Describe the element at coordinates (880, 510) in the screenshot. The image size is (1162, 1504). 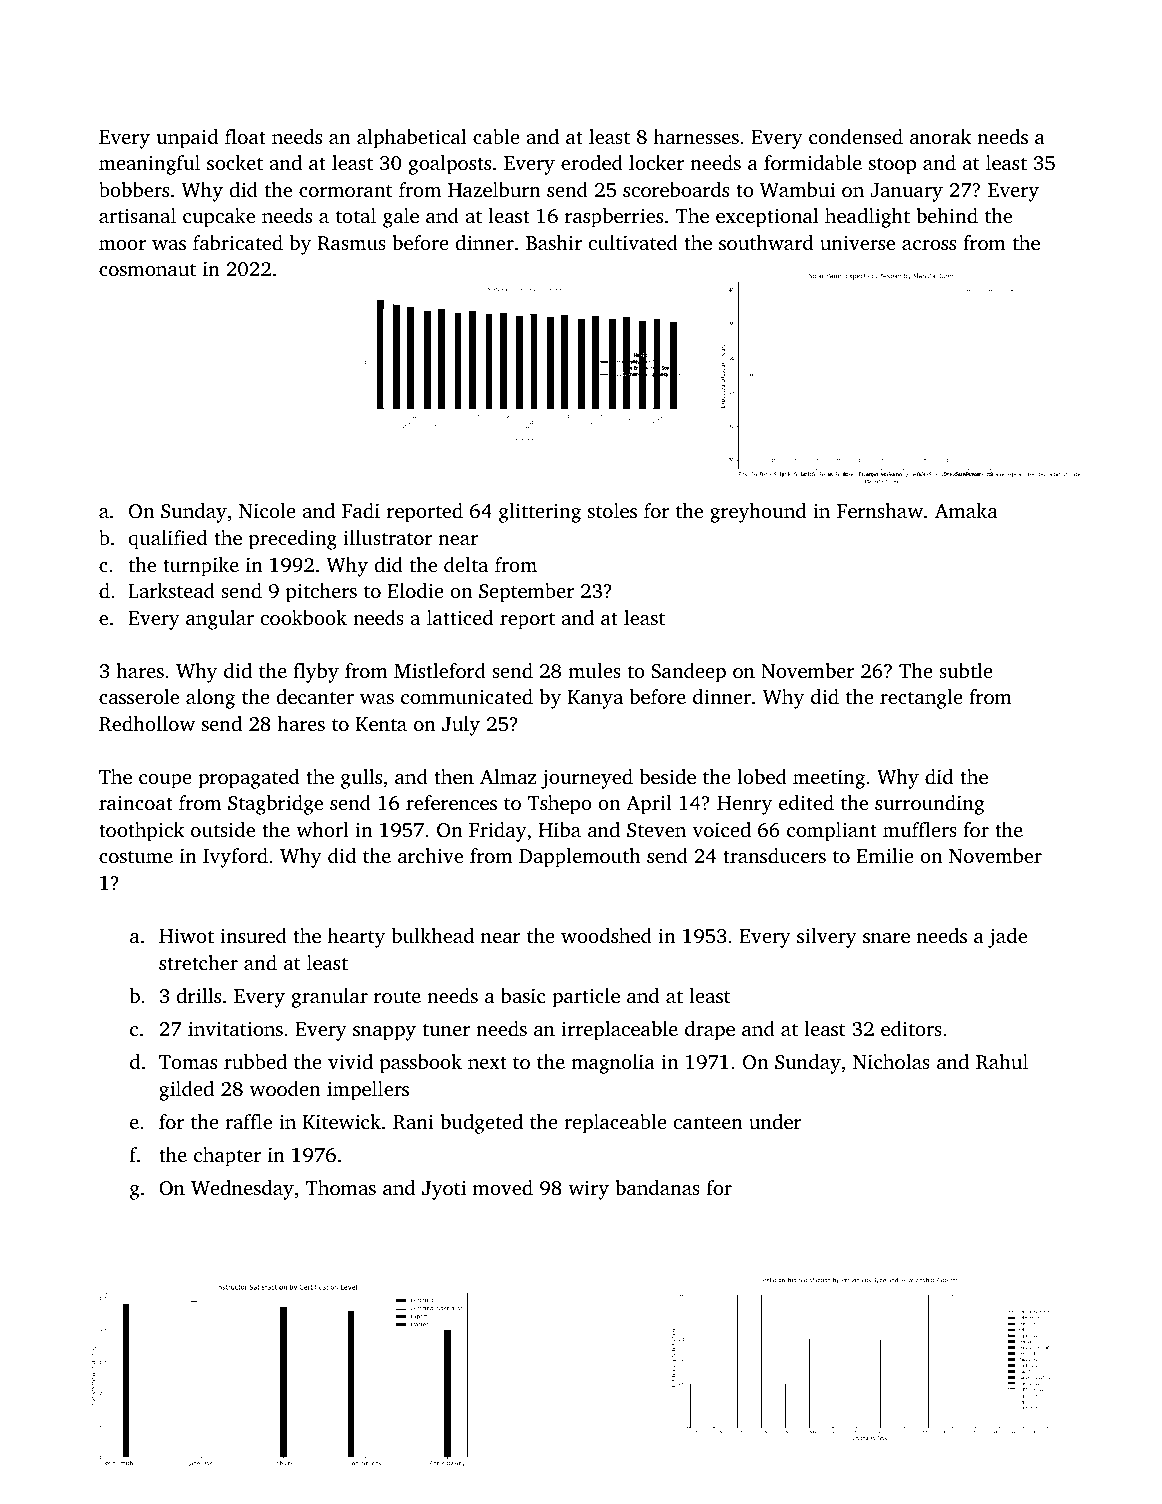
I see `Fernshaw` at that location.
